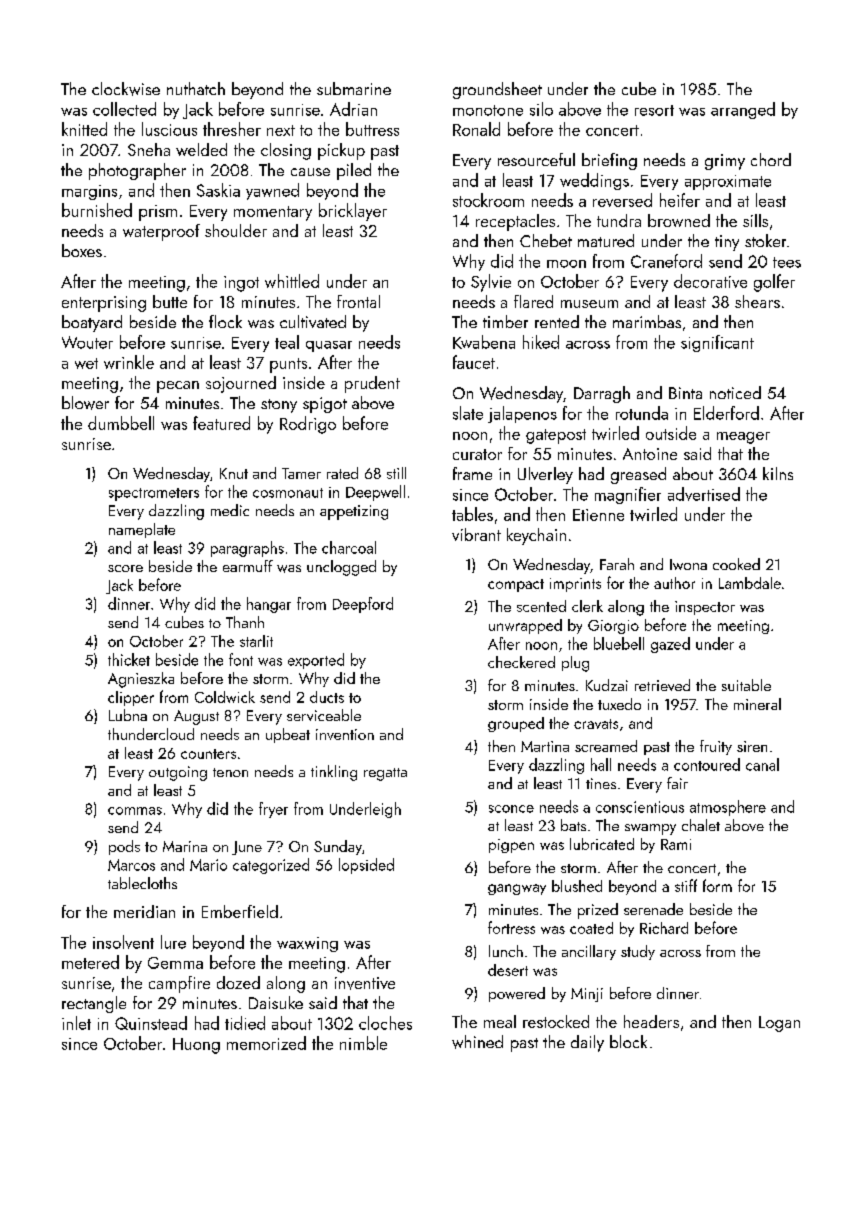  Describe the element at coordinates (363, 1043) in the screenshot. I see `nimble` at that location.
